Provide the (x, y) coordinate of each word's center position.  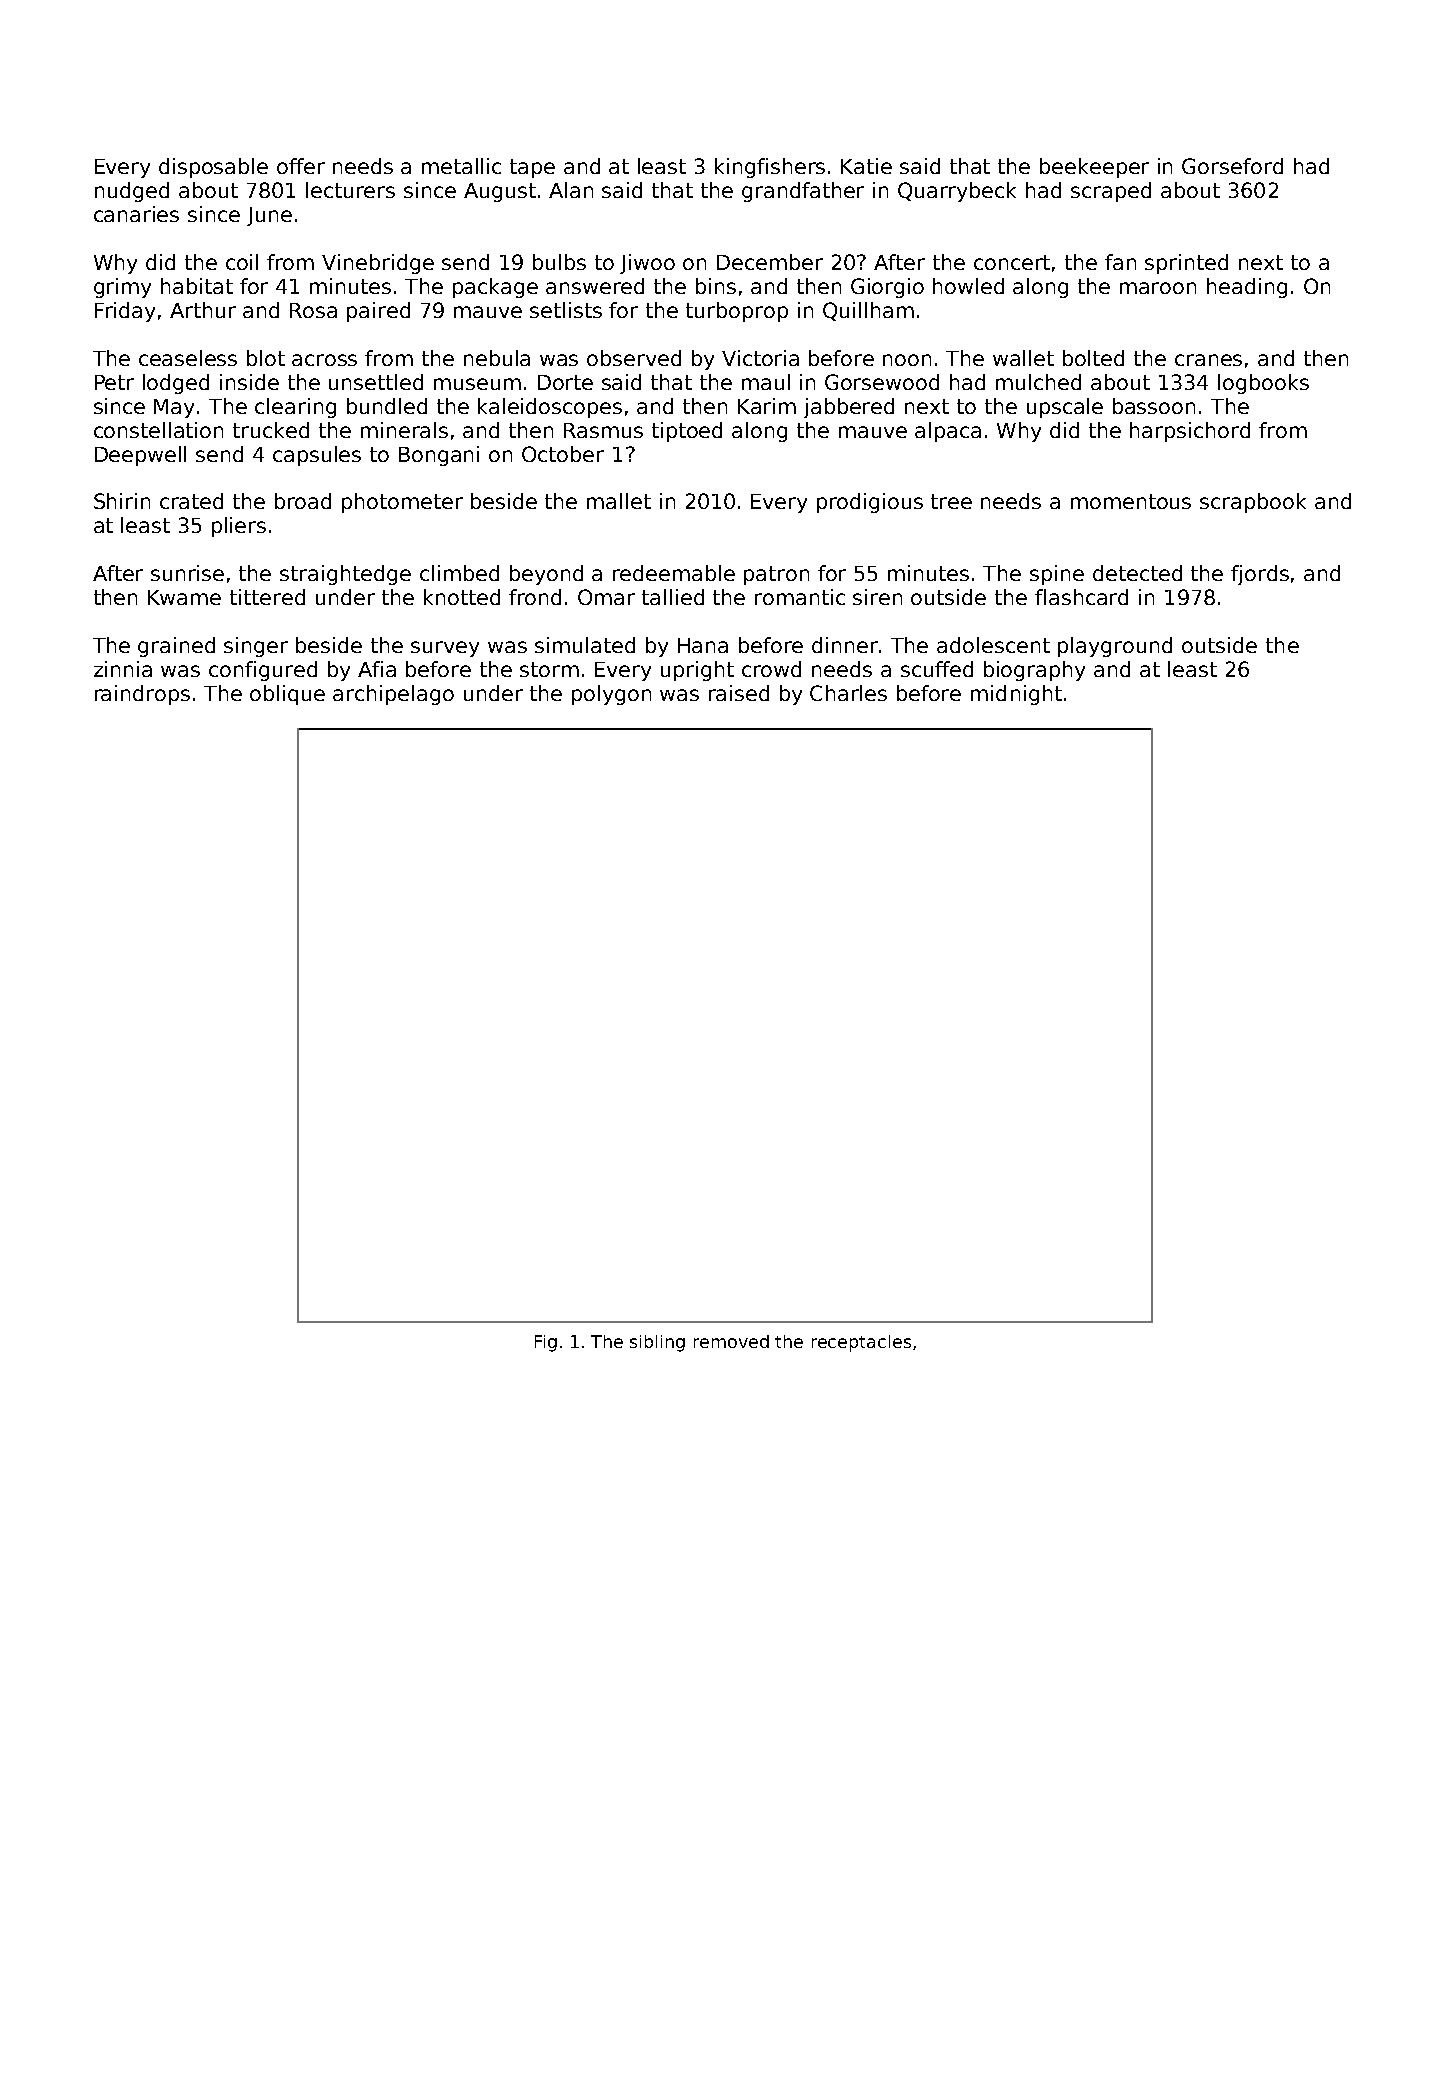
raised (739, 693)
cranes (1208, 360)
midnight (1016, 695)
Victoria (760, 358)
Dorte (565, 382)
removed (731, 1341)
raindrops (142, 695)
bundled (387, 406)
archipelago (393, 695)
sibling (657, 1343)
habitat (197, 286)
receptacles (861, 1343)
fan (1120, 262)
